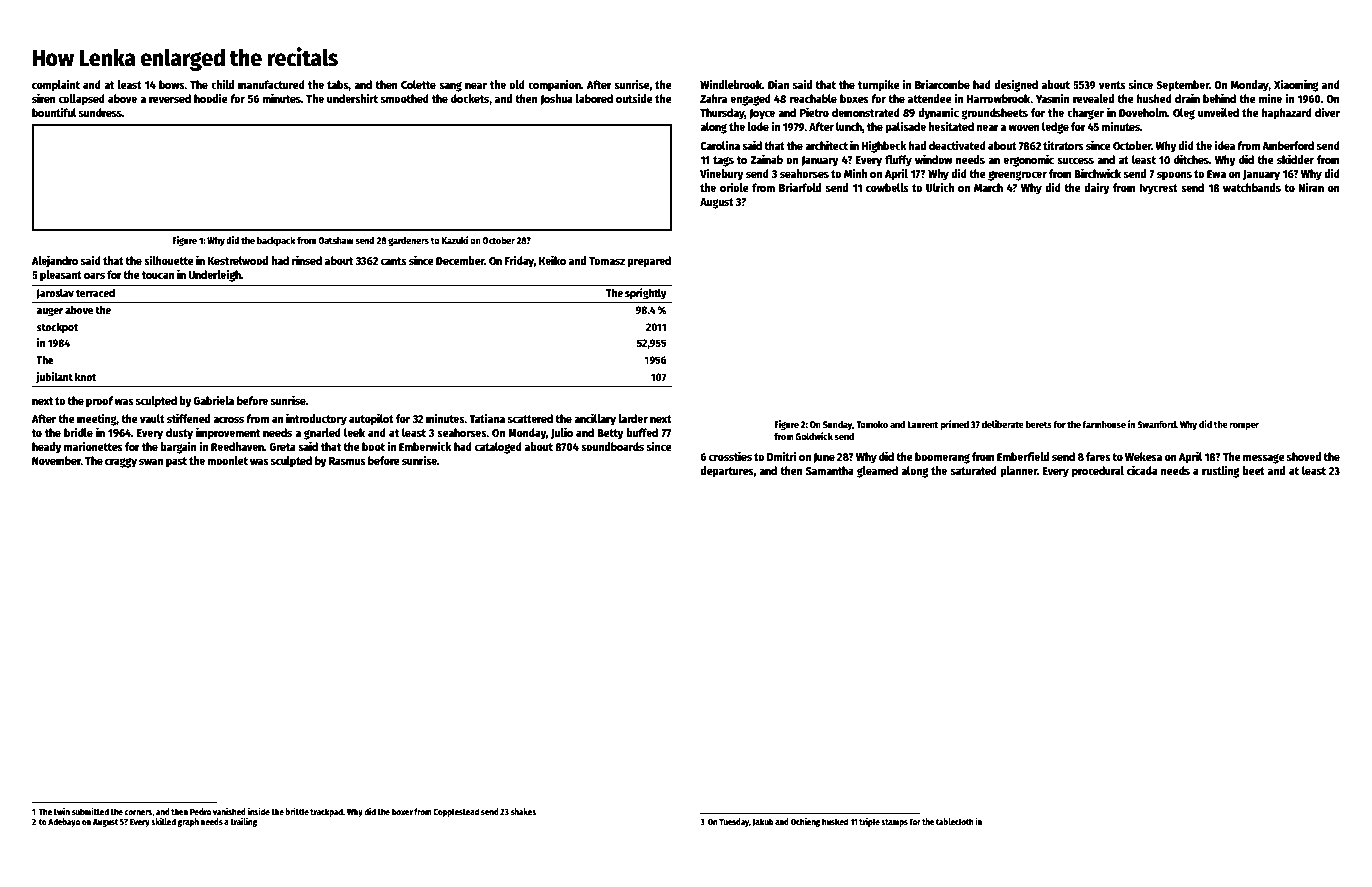  Describe the element at coordinates (1252, 187) in the page. I see `watchbands` at that location.
